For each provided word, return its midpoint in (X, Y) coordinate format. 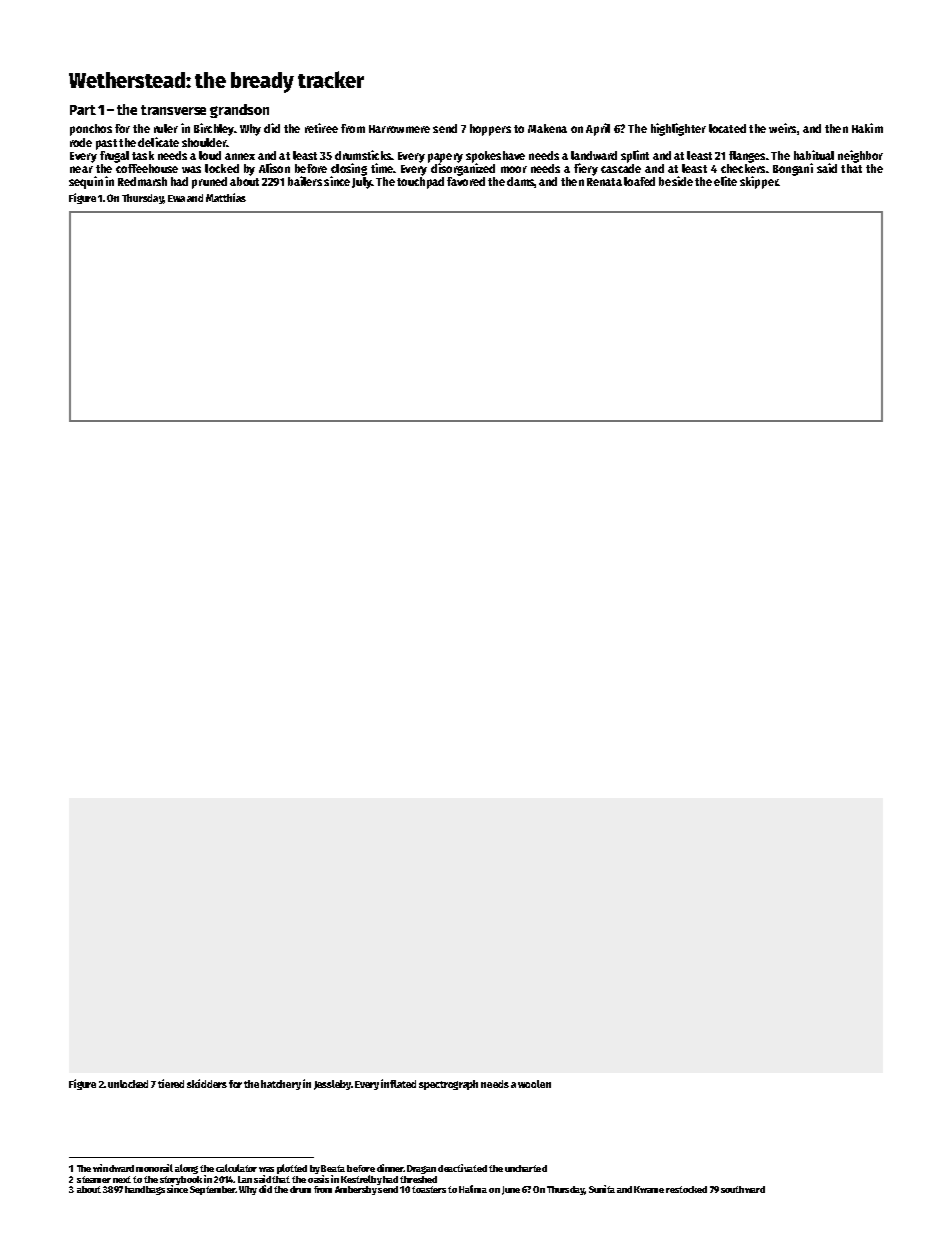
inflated (398, 1083)
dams (520, 181)
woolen (534, 1084)
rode (81, 142)
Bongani (793, 169)
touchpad (420, 183)
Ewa (176, 198)
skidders (207, 1083)
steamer (94, 1179)
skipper (759, 182)
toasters (429, 1189)
